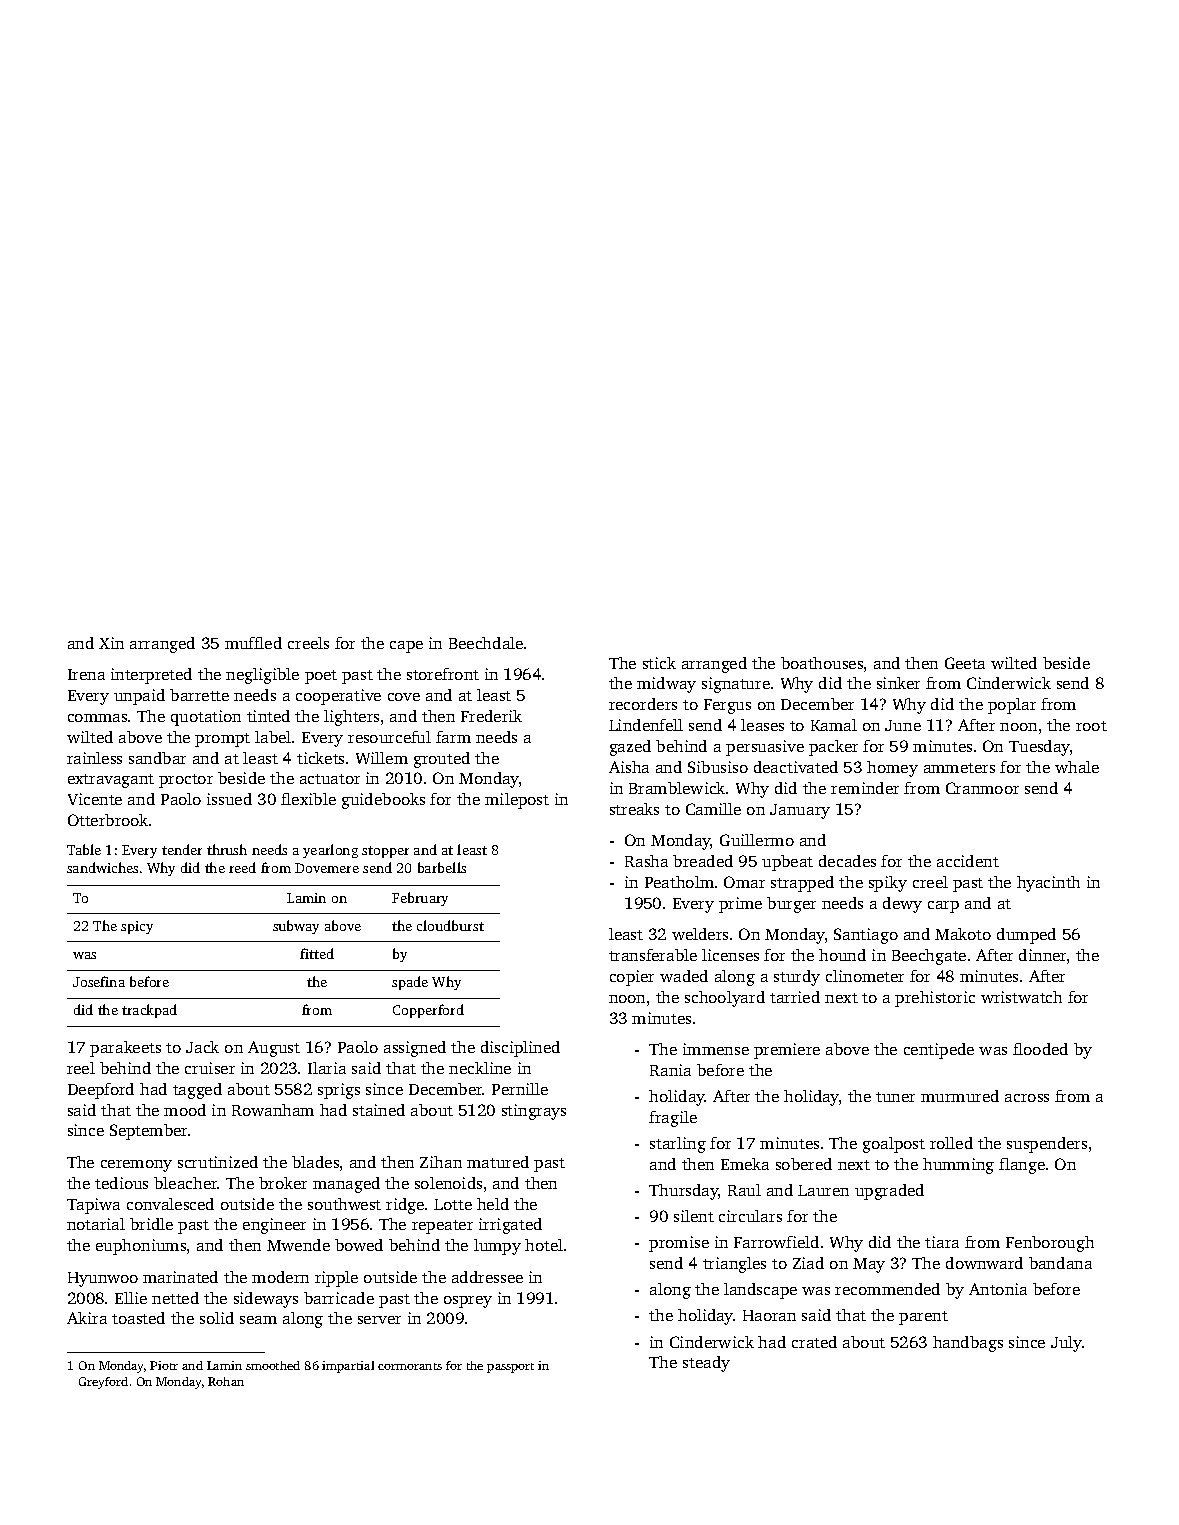  Describe the element at coordinates (1022, 1166) in the screenshot. I see `flange` at that location.
